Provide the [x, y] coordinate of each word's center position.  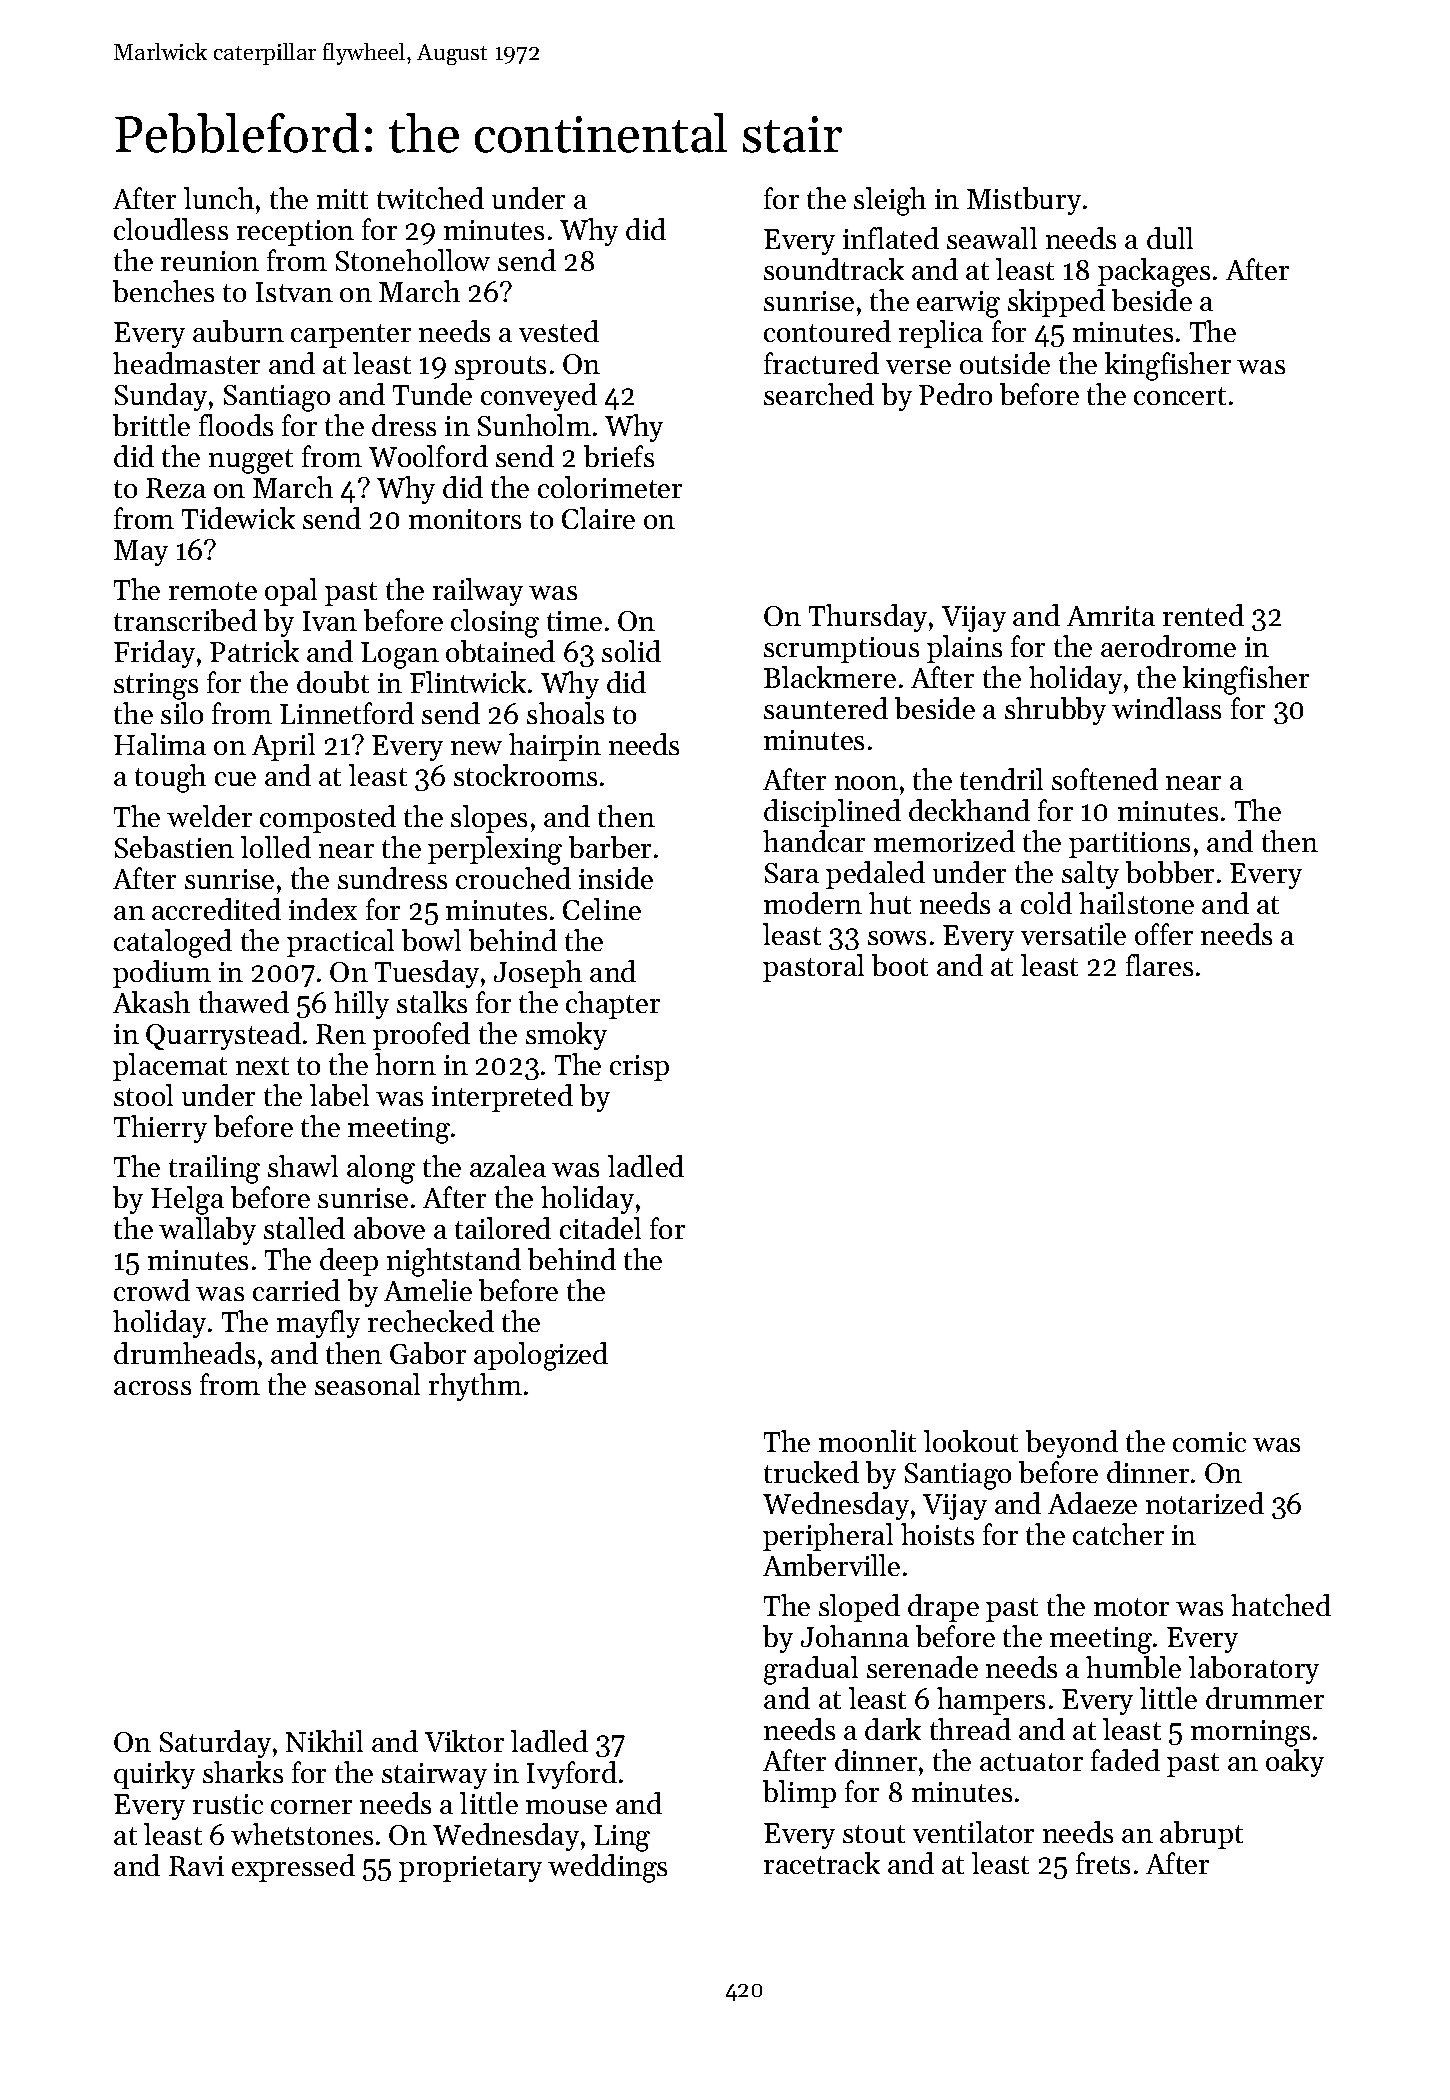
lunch [219, 198]
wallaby [207, 1231]
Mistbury [1024, 201]
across [152, 1388]
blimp [799, 1794]
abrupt [1201, 1835]
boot [900, 965]
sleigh [890, 201]
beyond [1072, 1444]
